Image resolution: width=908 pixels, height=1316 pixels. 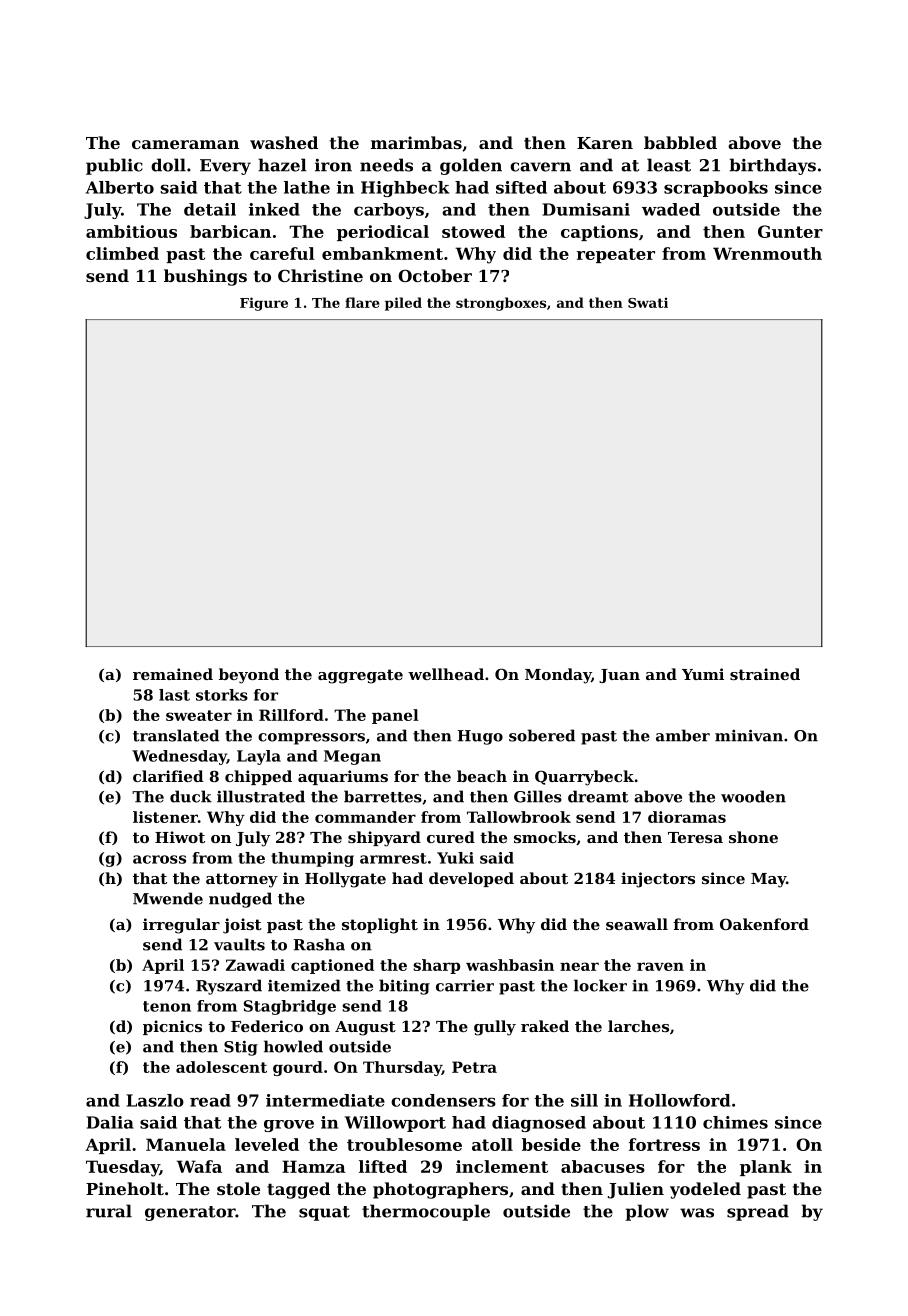 I want to click on Juan, so click(x=619, y=676).
